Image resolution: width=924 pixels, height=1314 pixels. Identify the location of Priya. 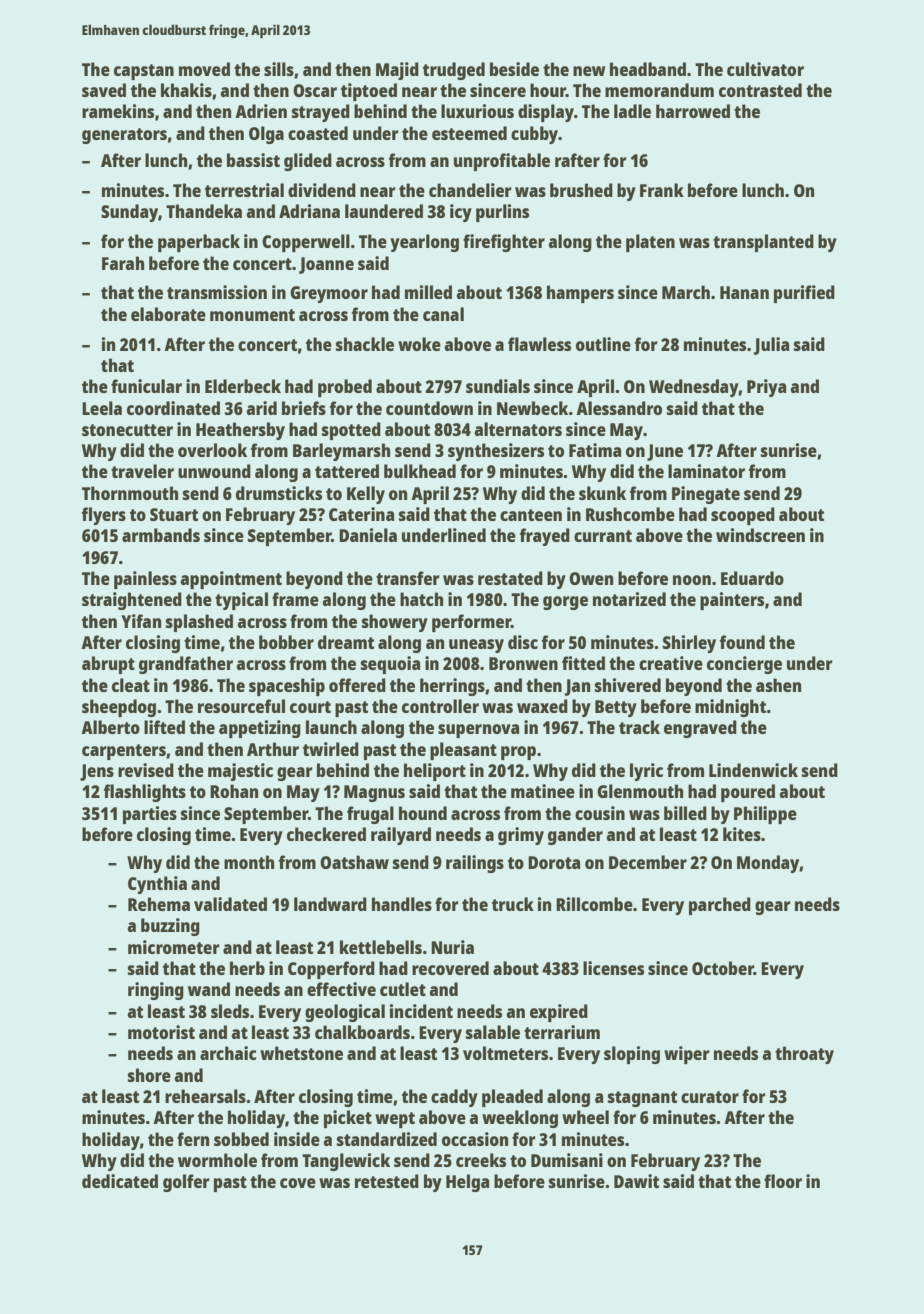
(766, 388).
